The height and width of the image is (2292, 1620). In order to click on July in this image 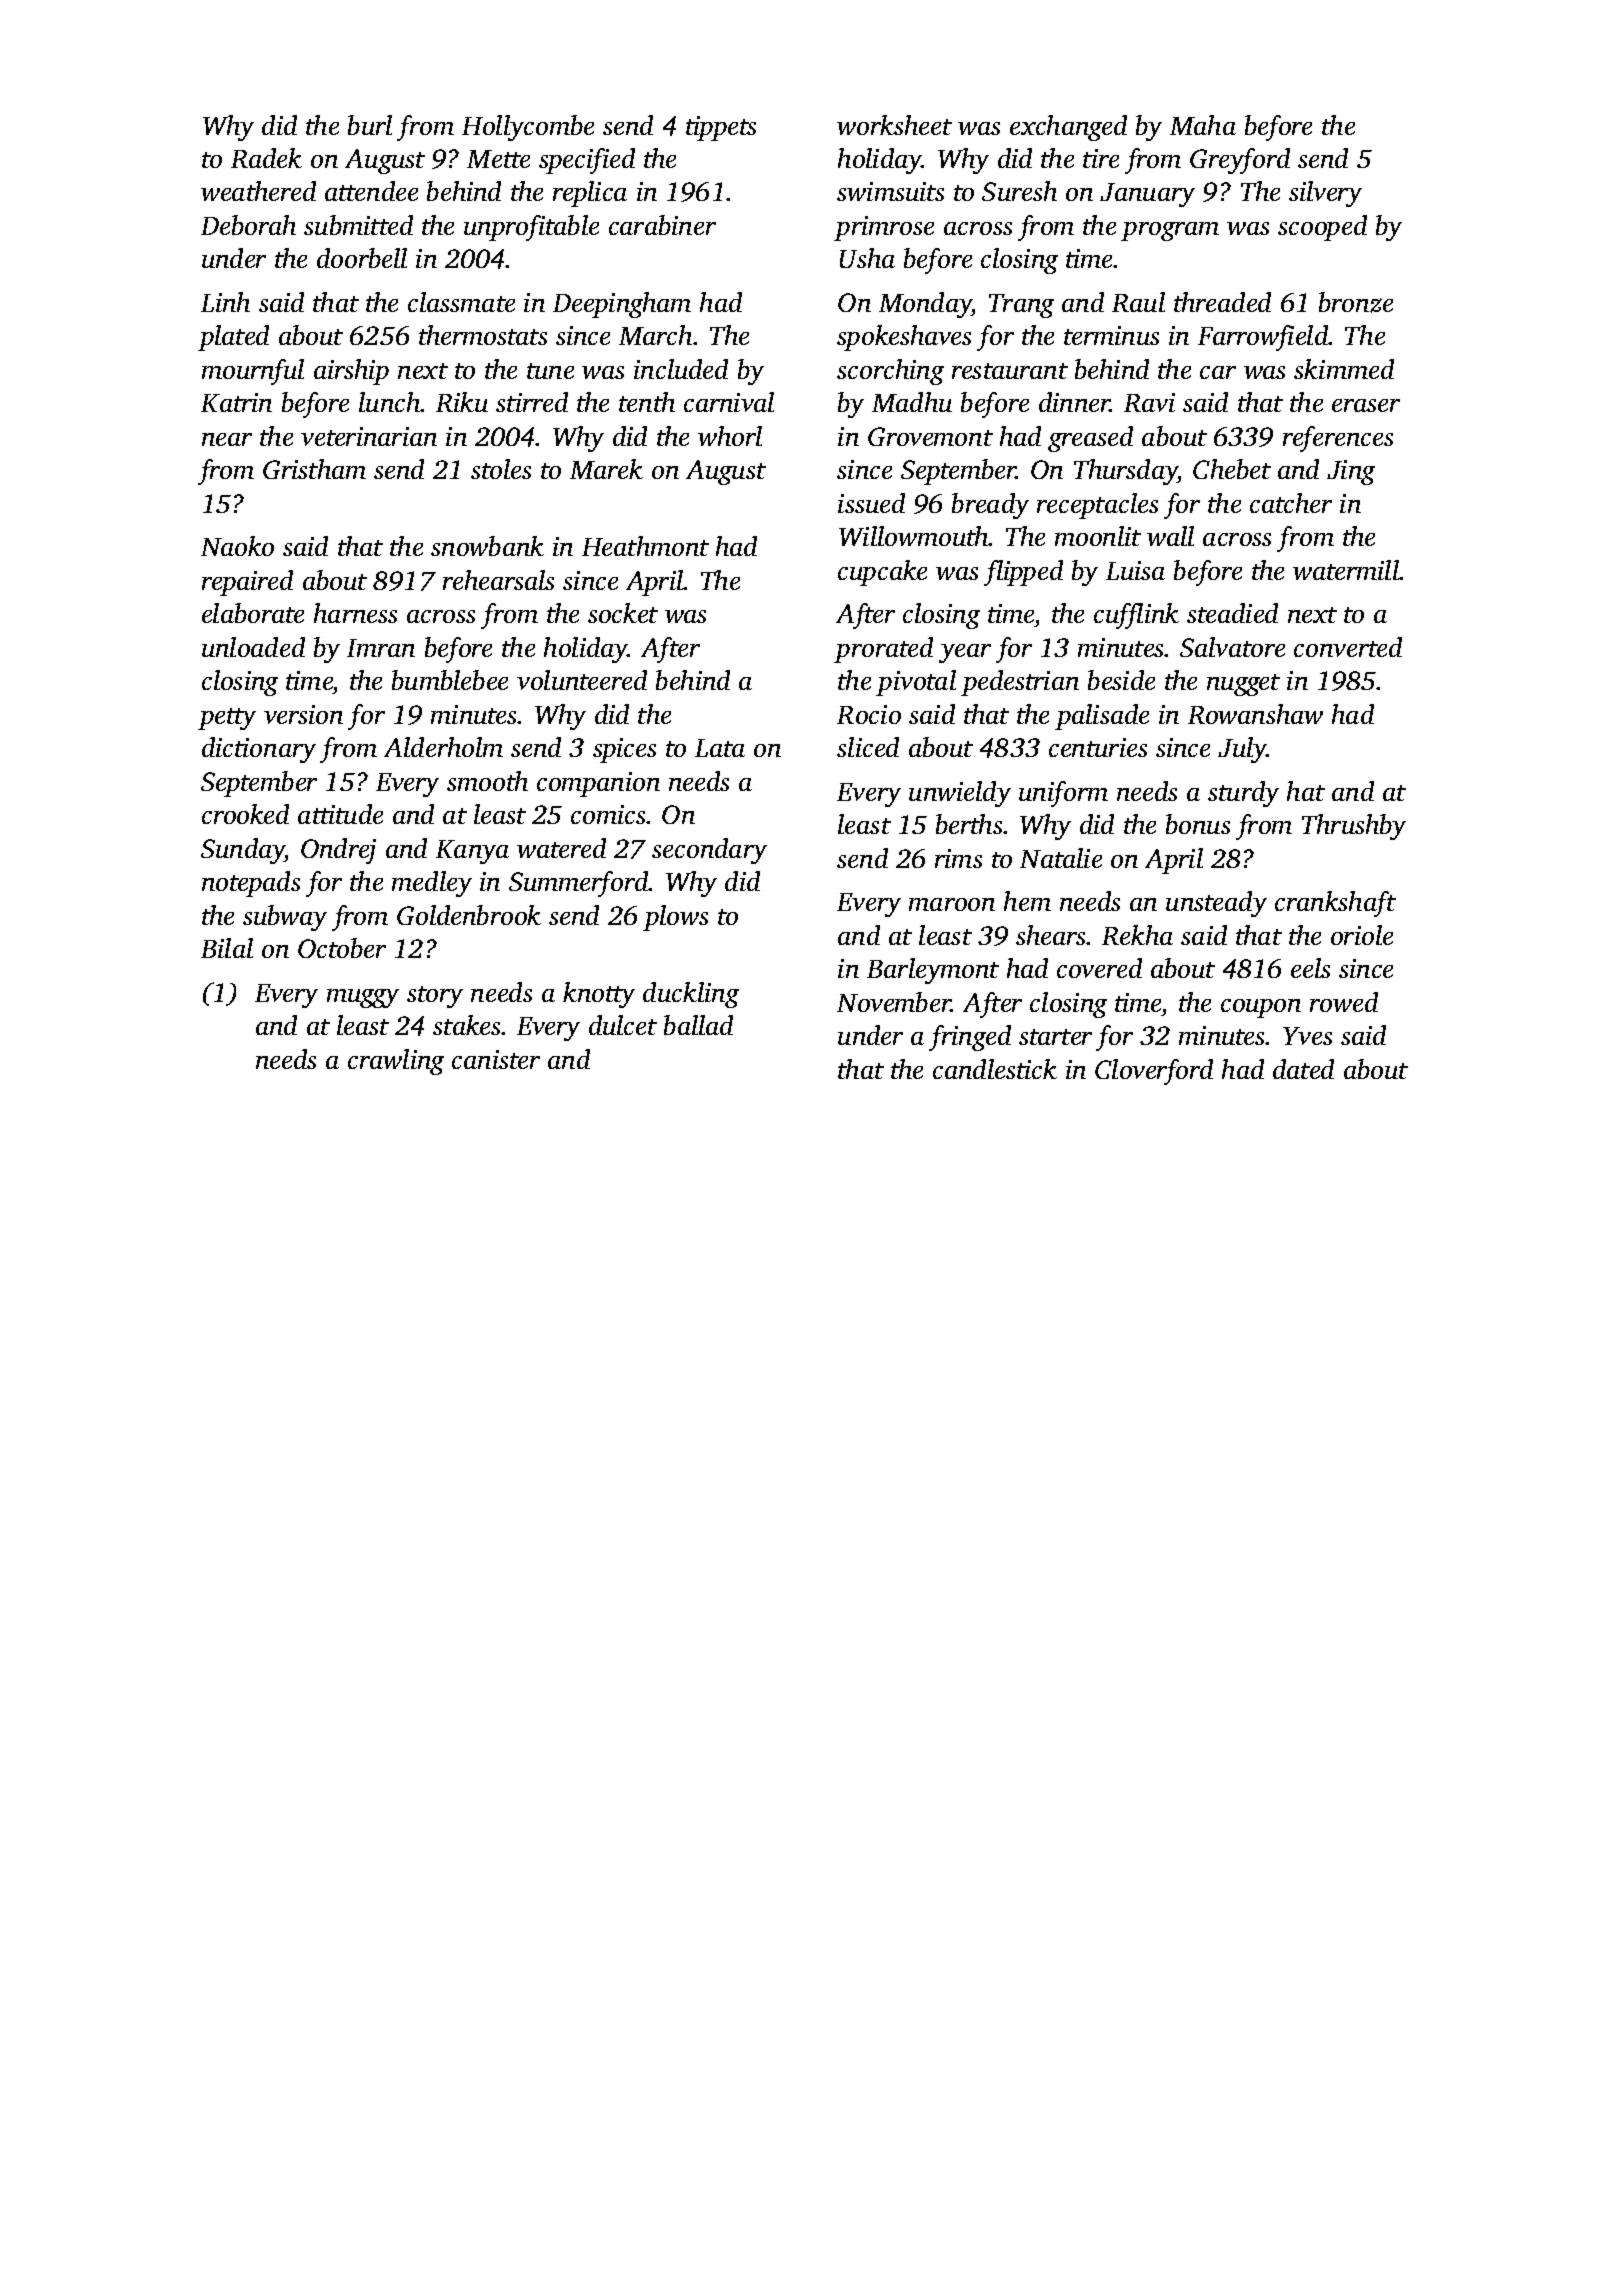, I will do `click(1242, 750)`.
